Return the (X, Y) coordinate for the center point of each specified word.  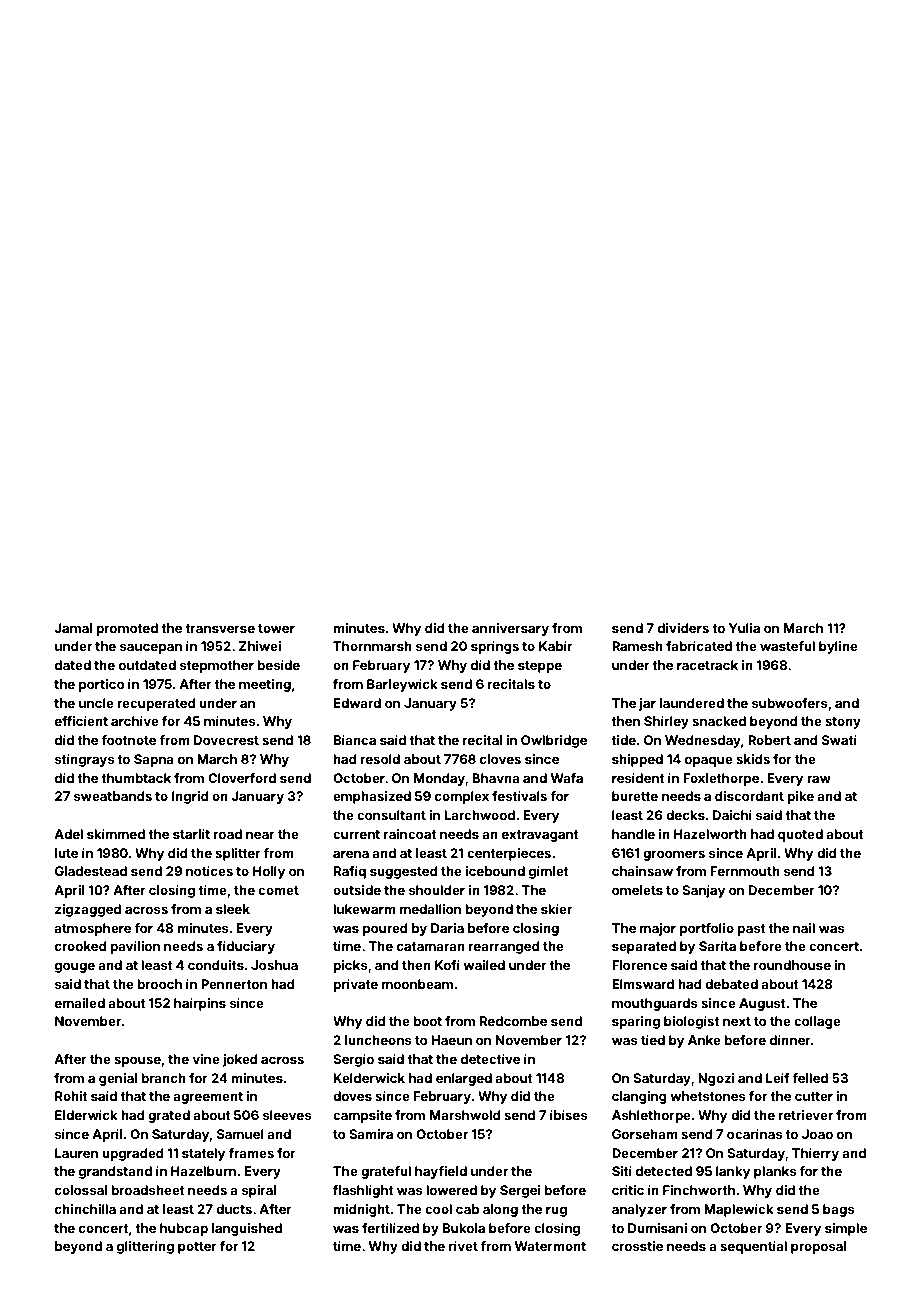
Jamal (73, 628)
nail (804, 928)
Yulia (744, 628)
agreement (208, 1098)
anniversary (510, 629)
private (355, 985)
